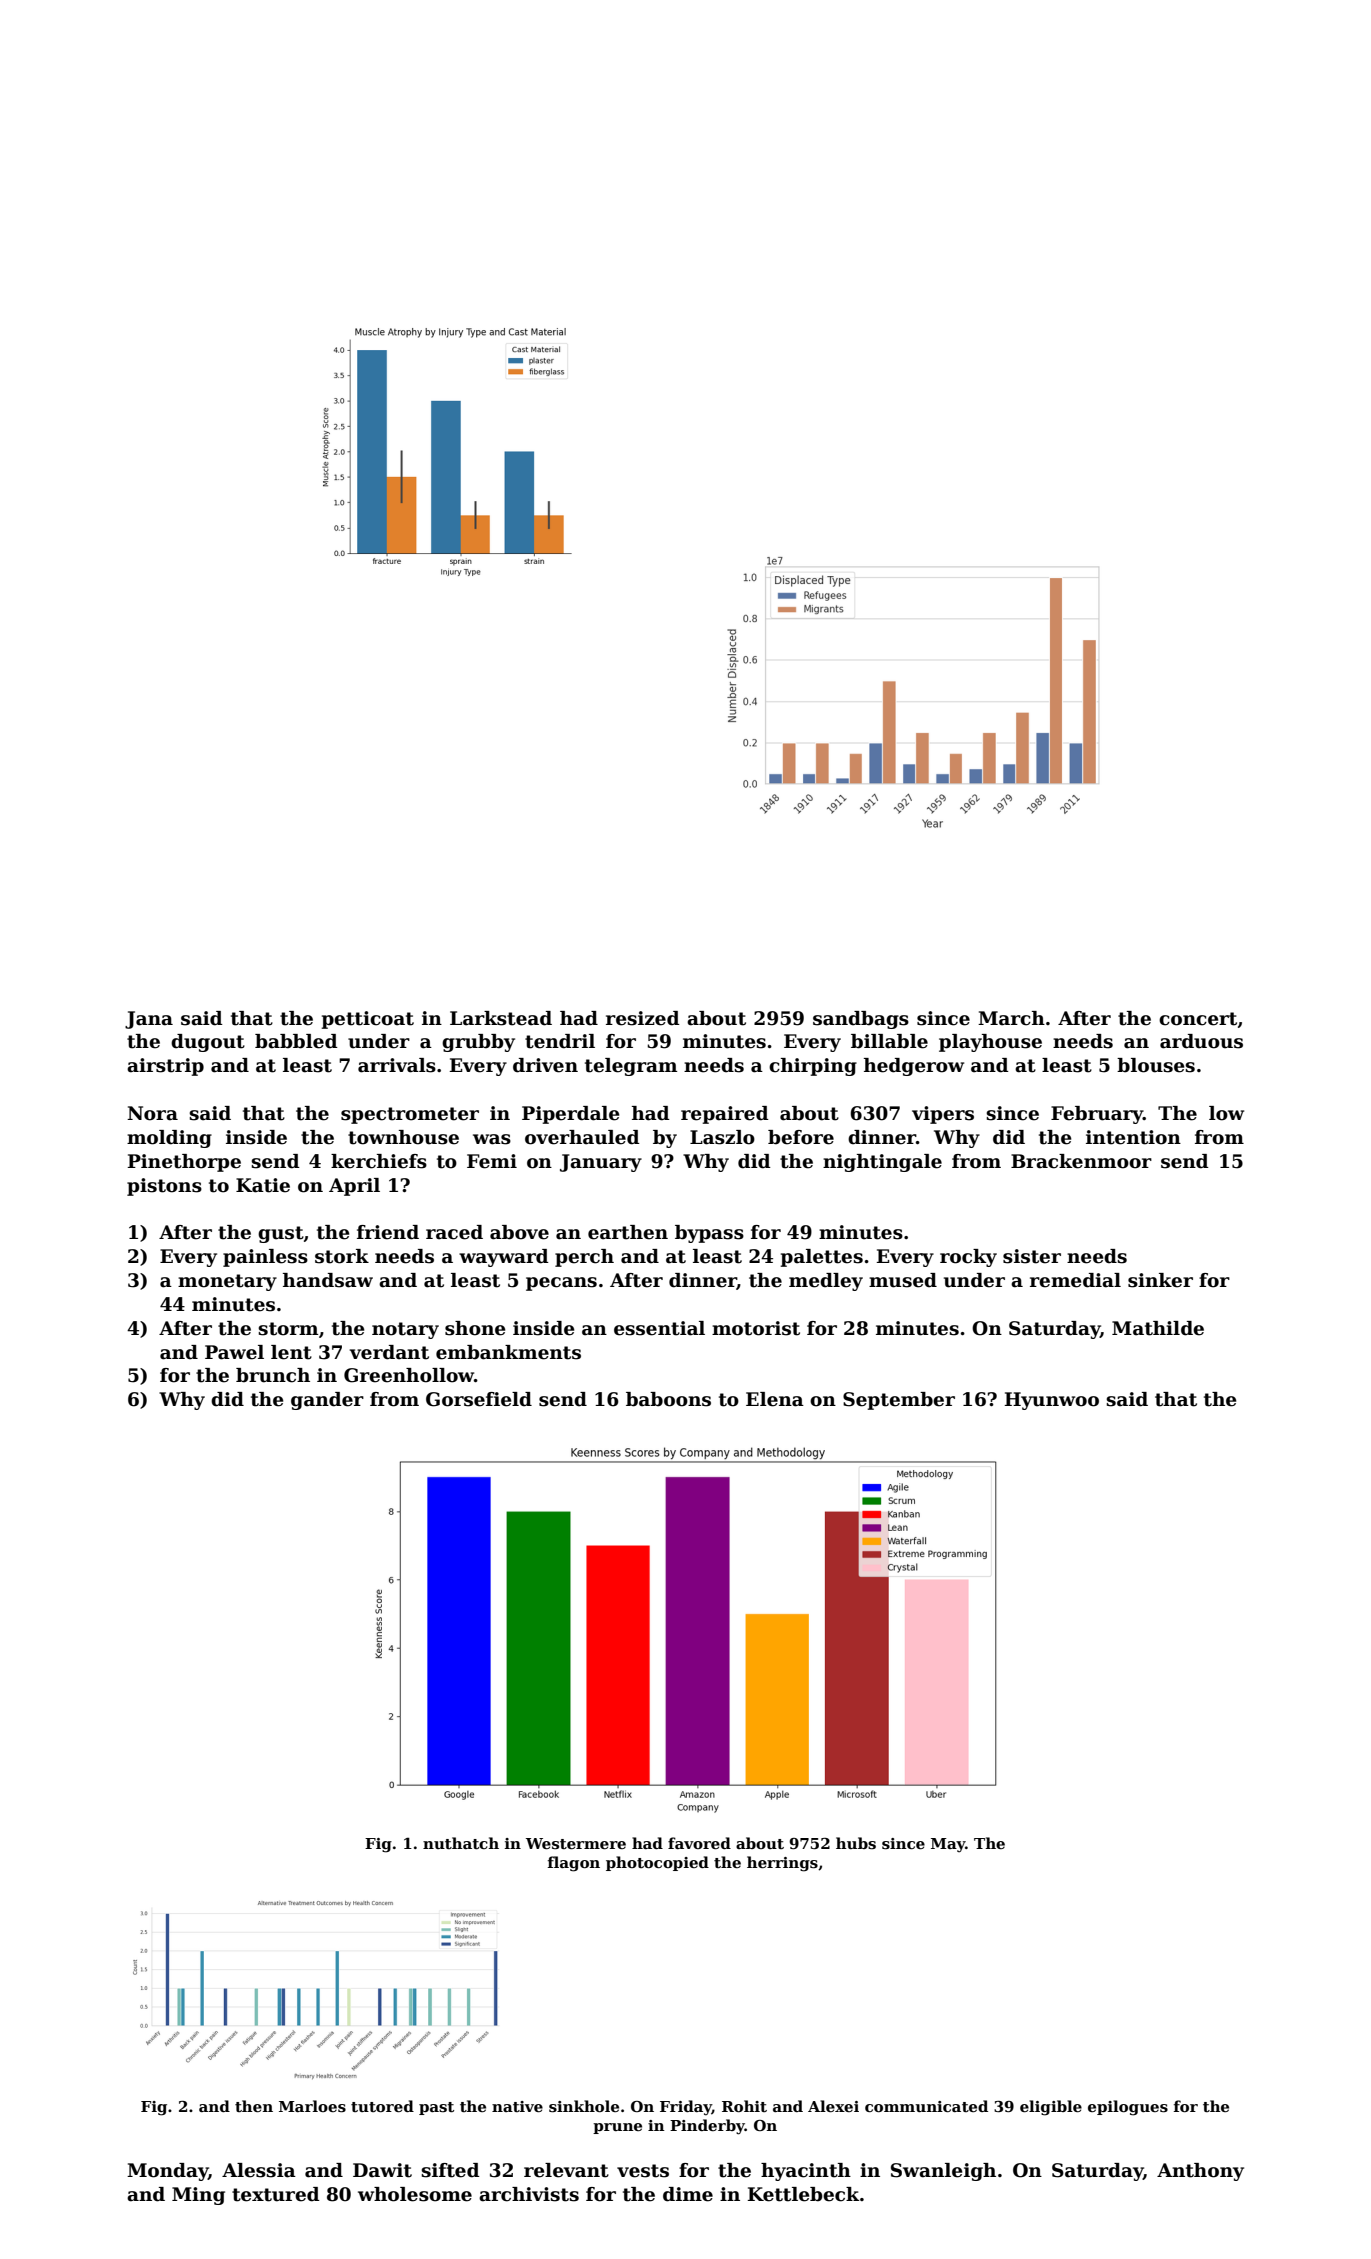 The height and width of the screenshot is (2259, 1371). Describe the element at coordinates (1158, 1328) in the screenshot. I see `Mathilde` at that location.
